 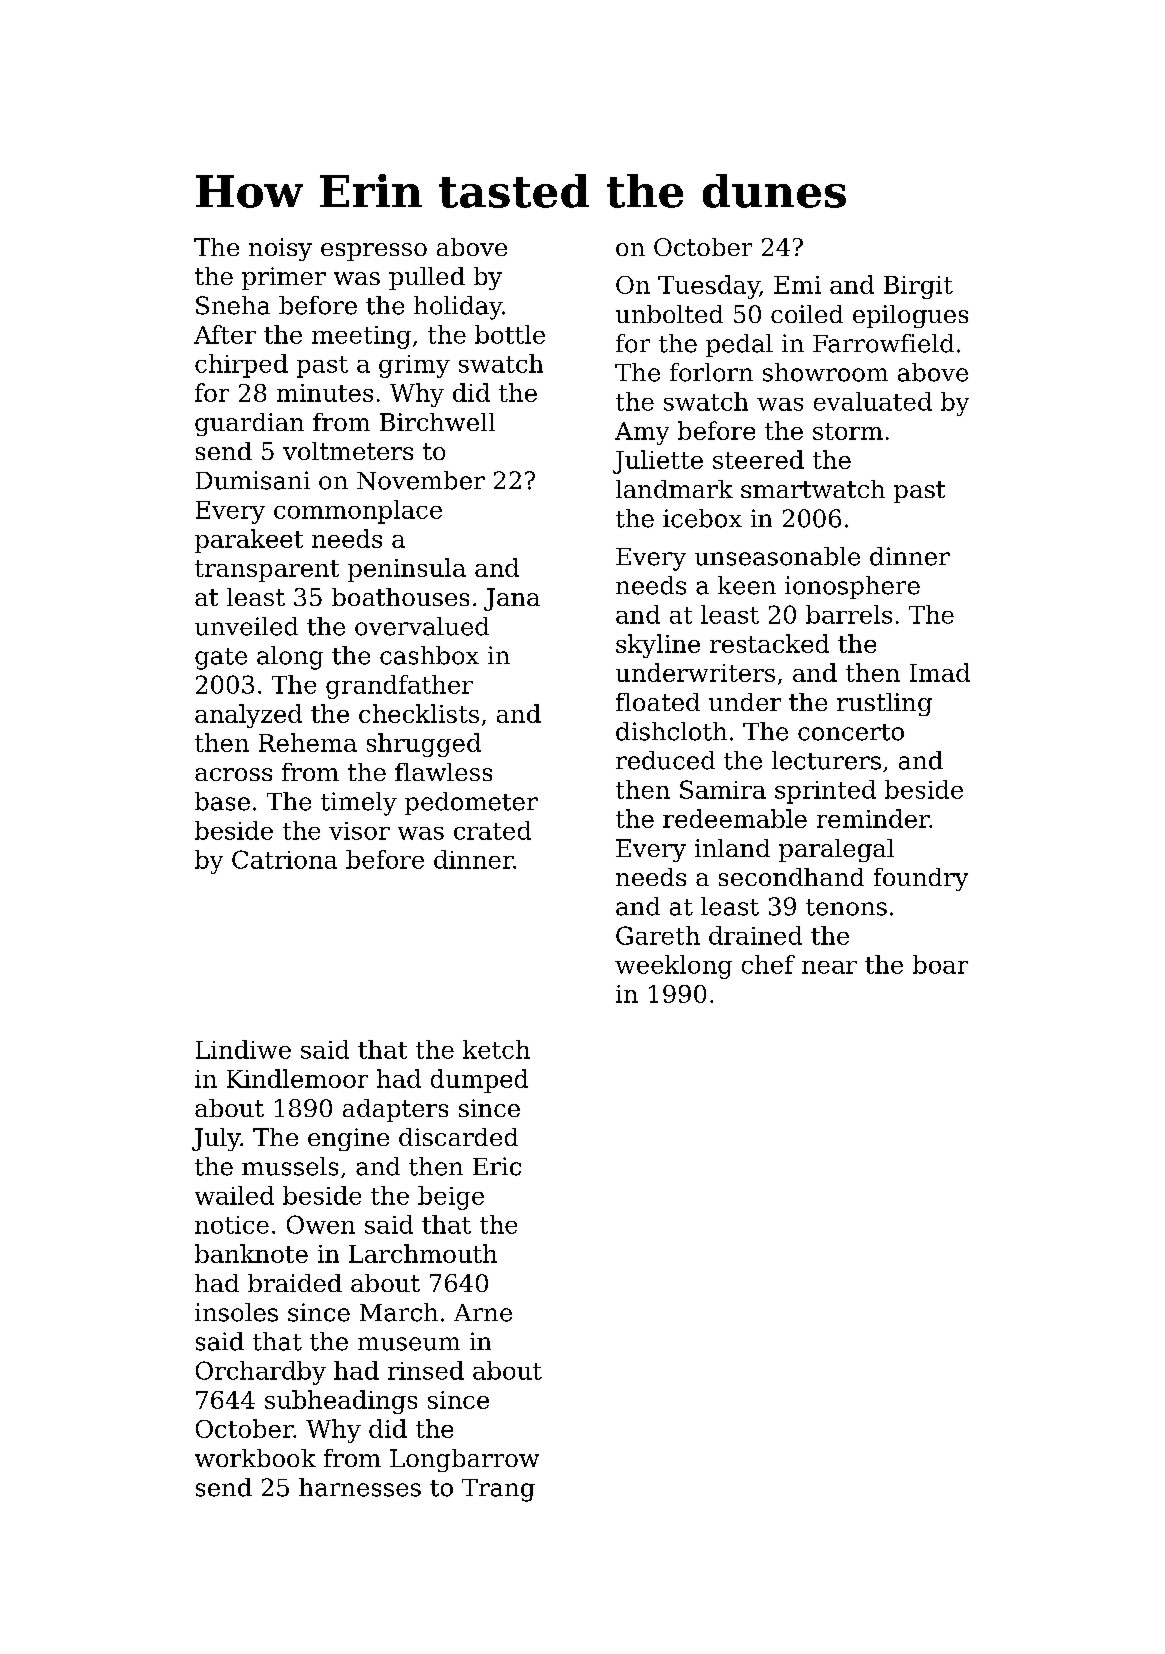 I want to click on overvalued, so click(x=422, y=626).
